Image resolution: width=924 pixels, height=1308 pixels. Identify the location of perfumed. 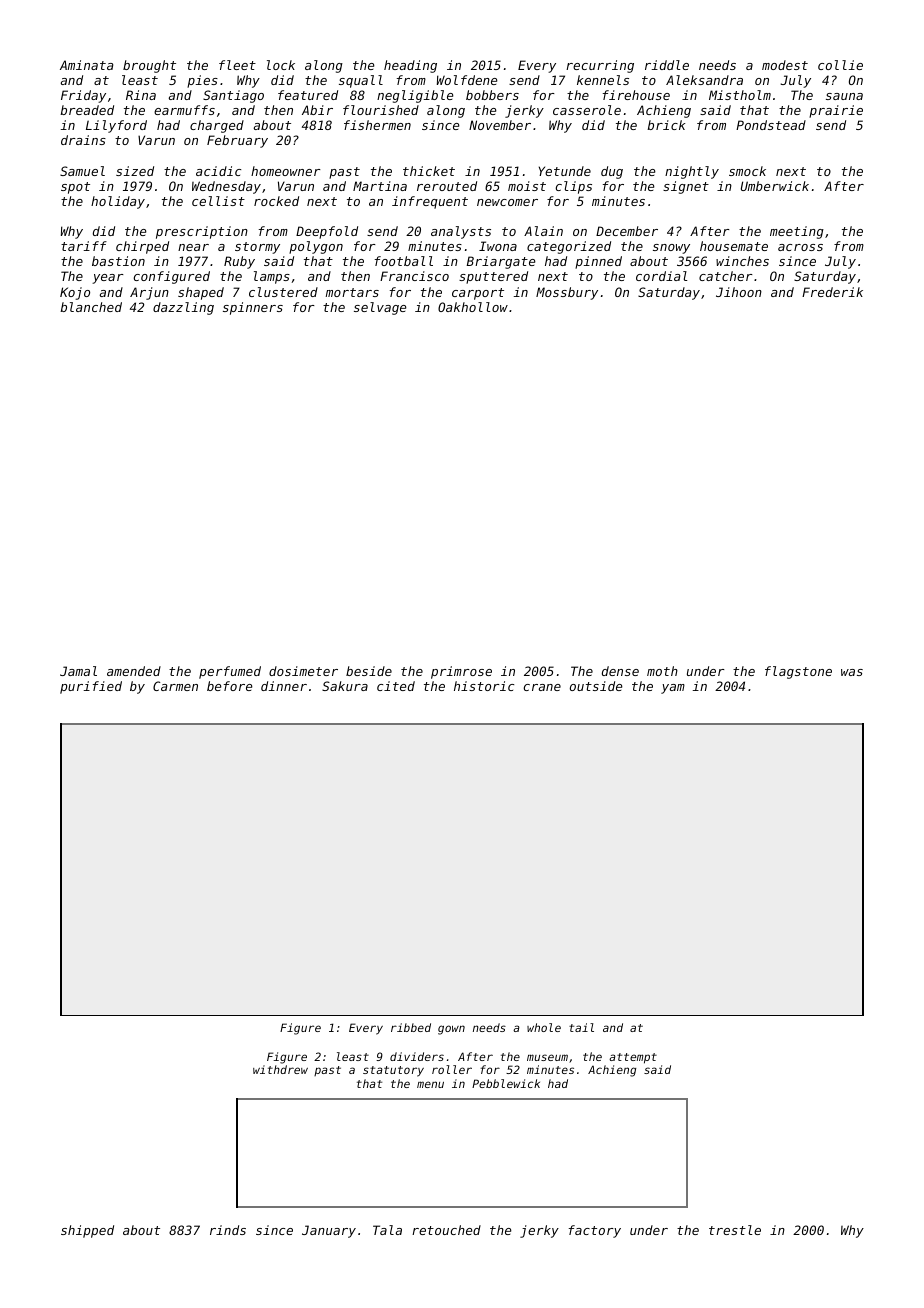
(230, 672).
